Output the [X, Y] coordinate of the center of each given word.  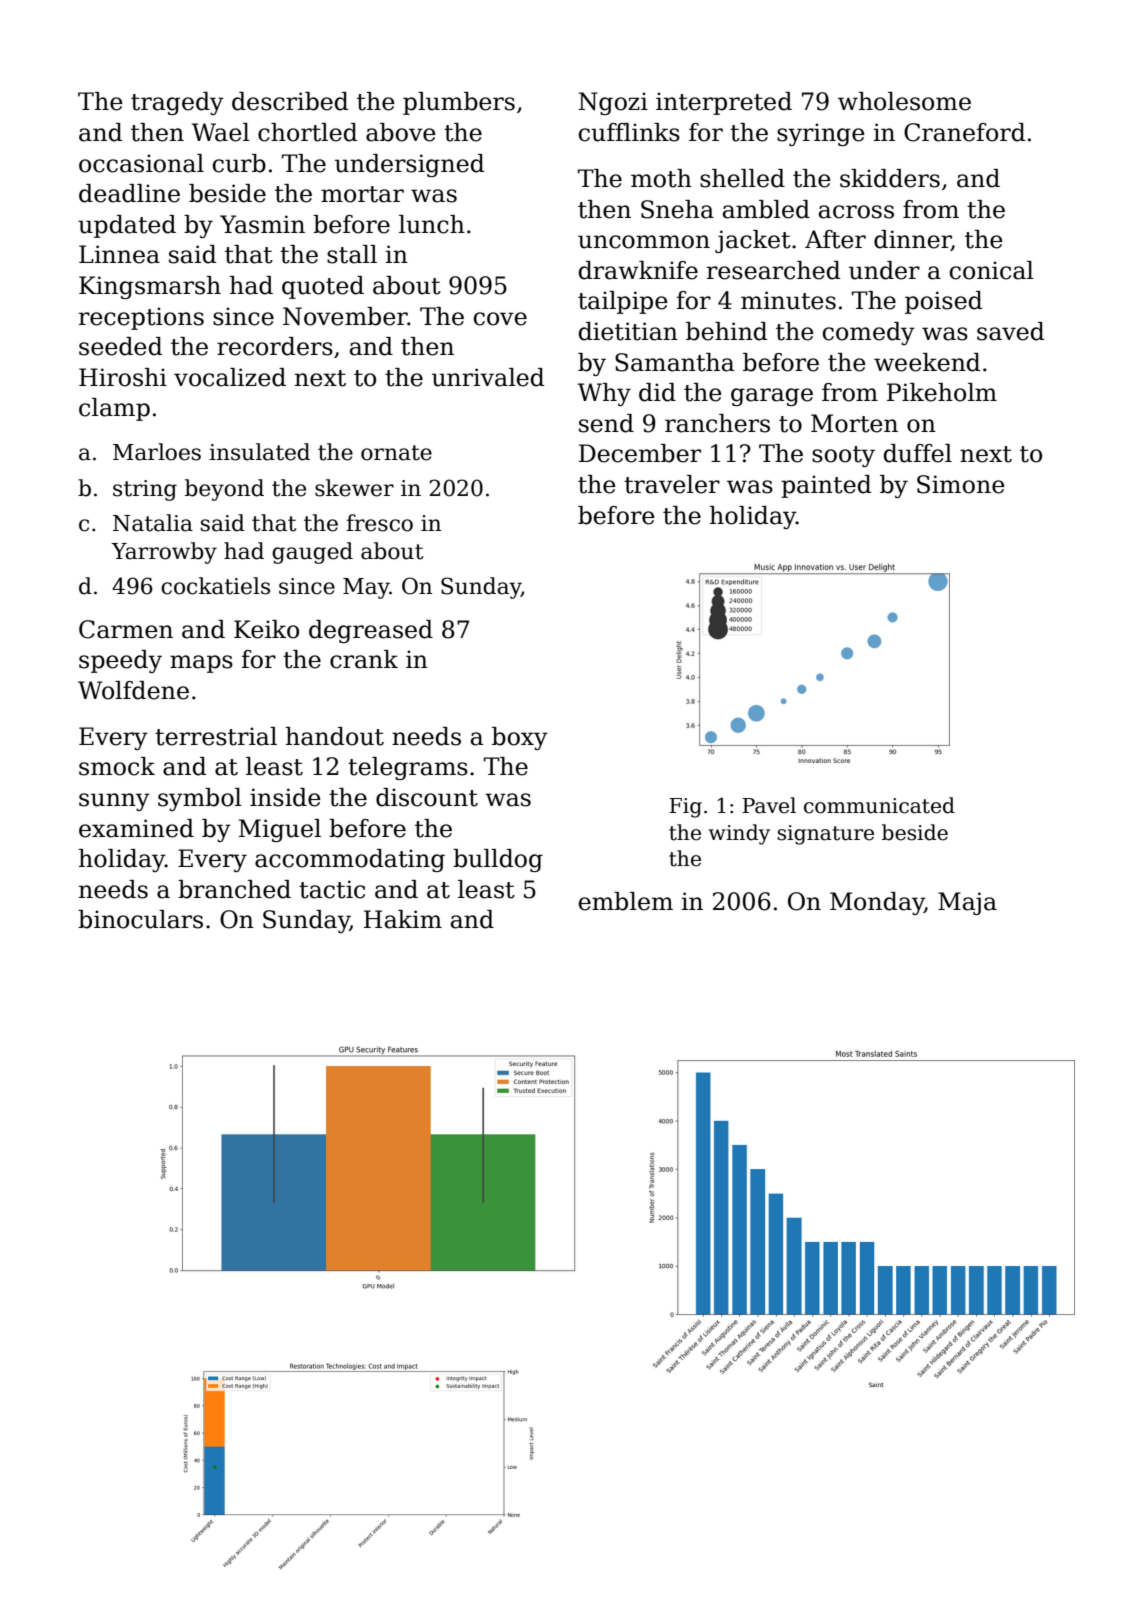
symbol [200, 799]
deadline [129, 193]
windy [739, 834]
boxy [520, 738]
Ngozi [613, 103]
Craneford [965, 132]
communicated [879, 805]
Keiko [266, 629]
